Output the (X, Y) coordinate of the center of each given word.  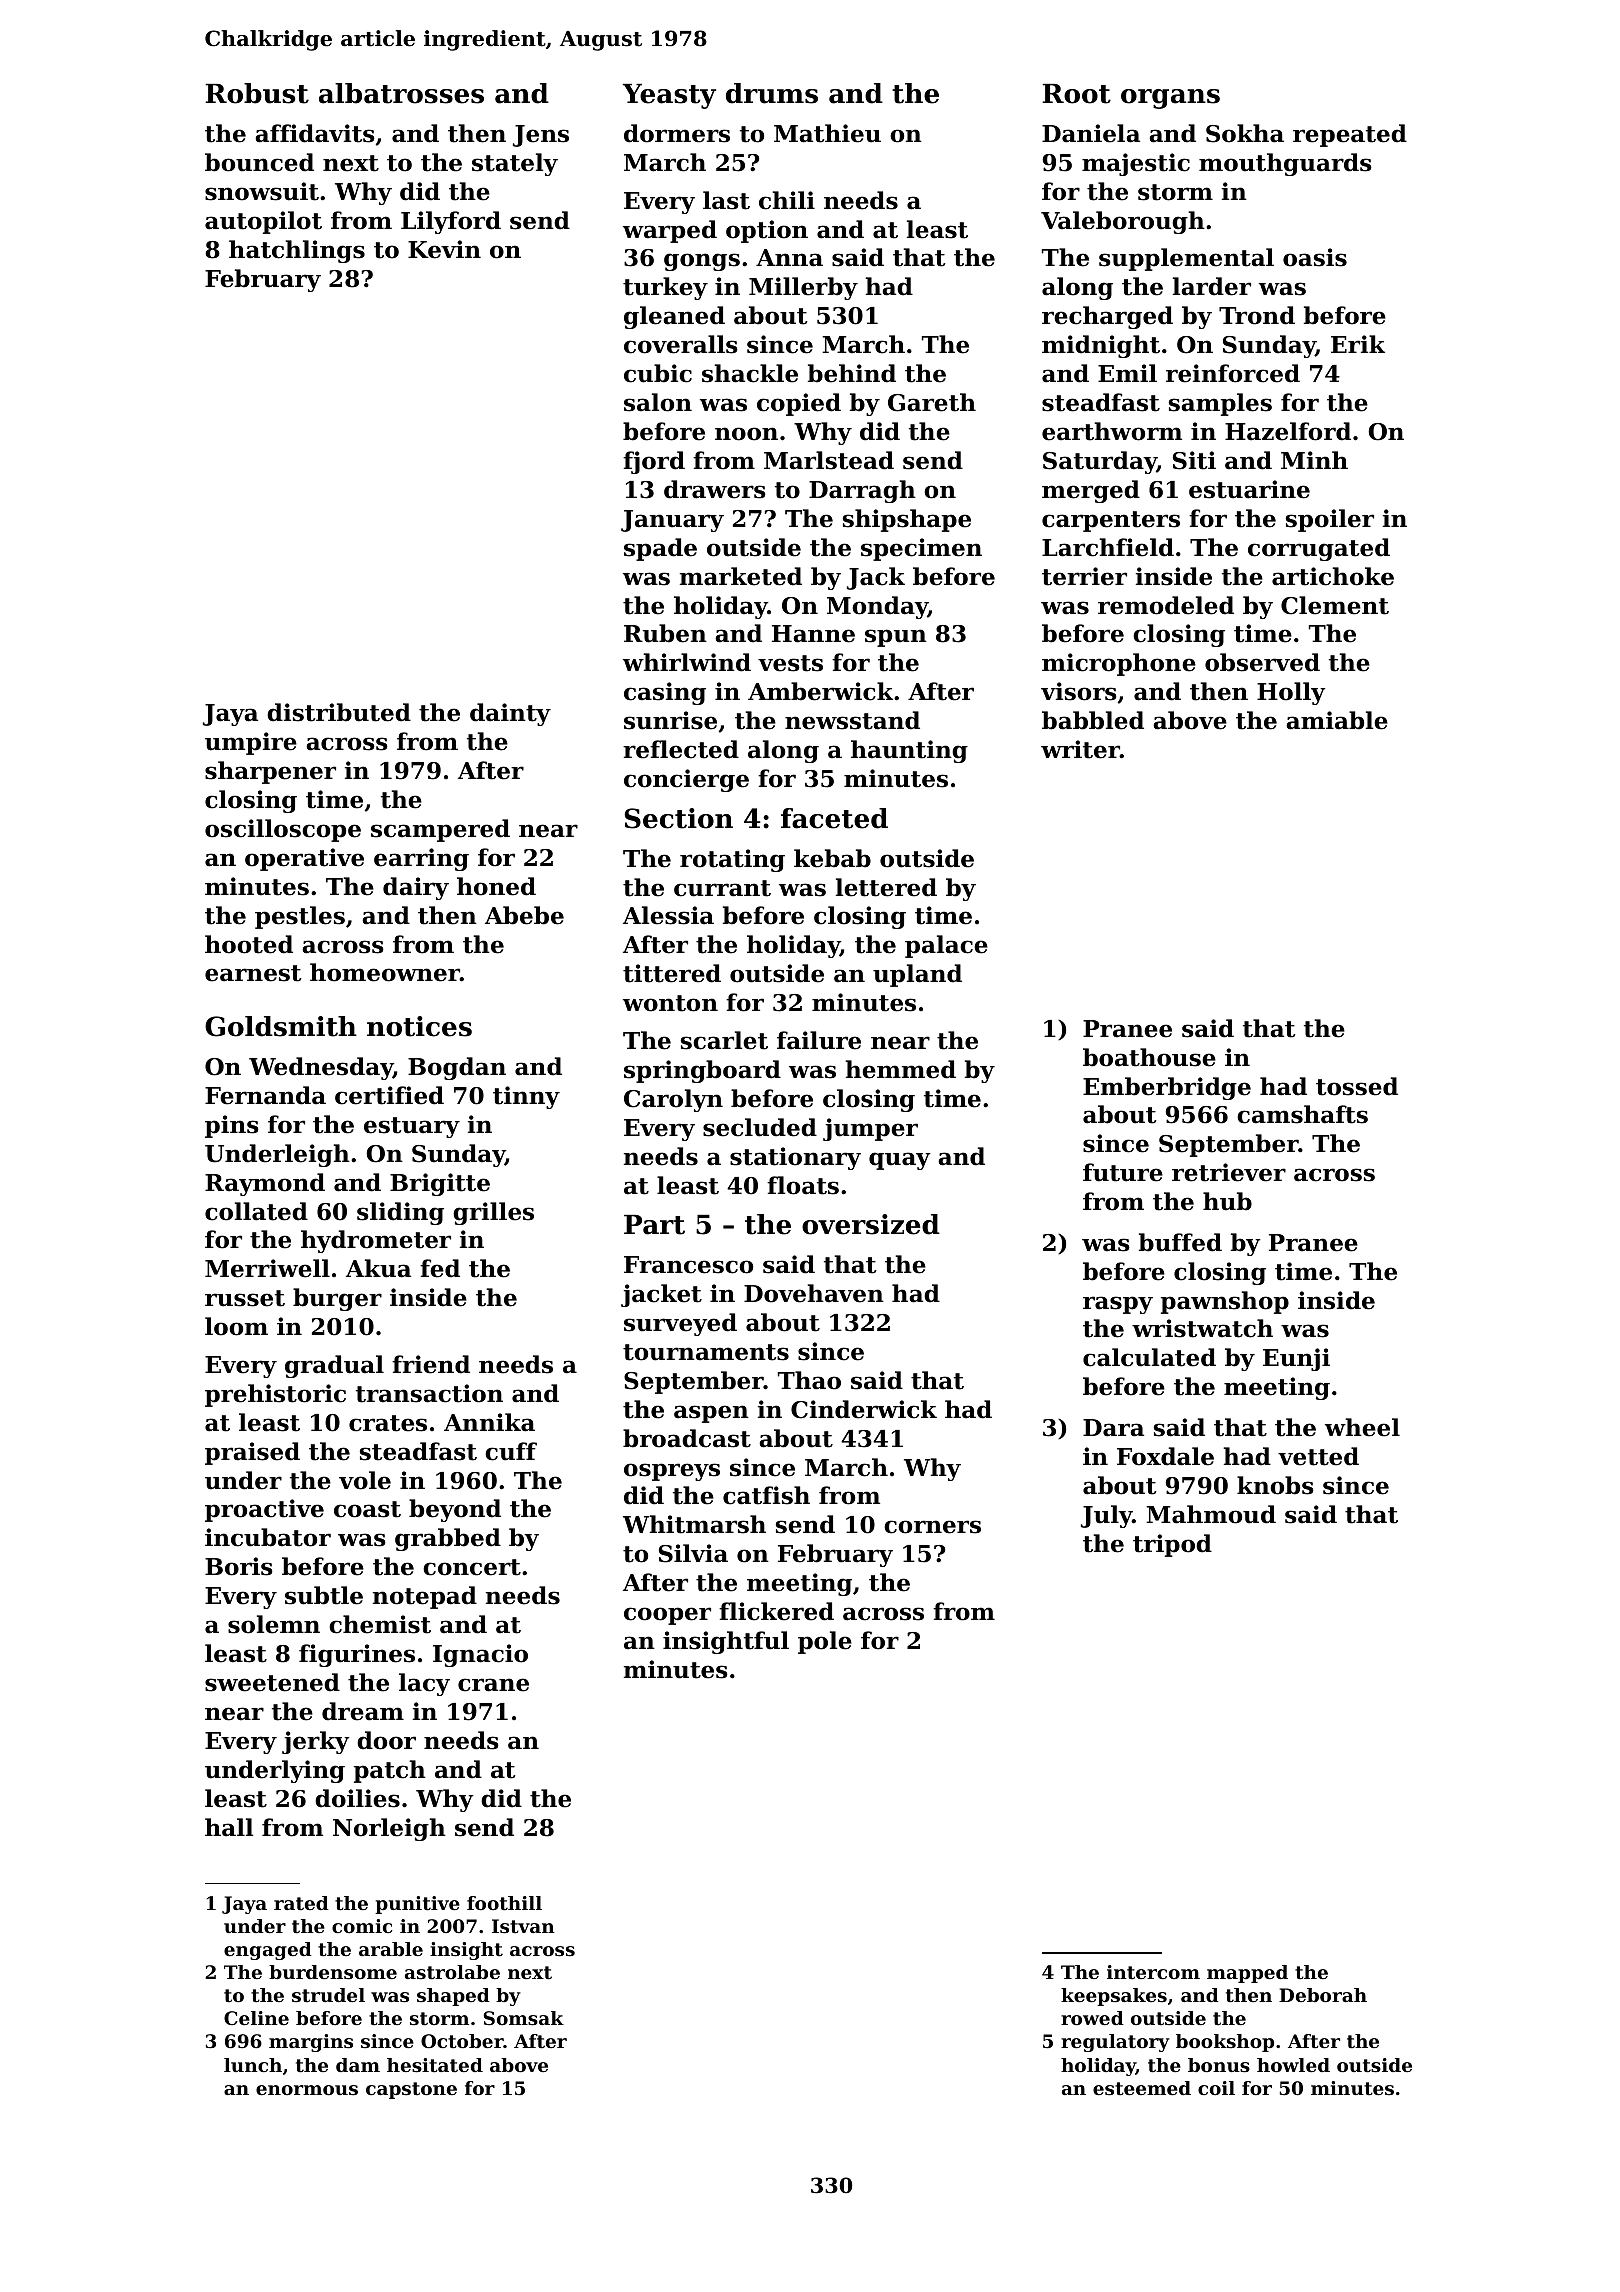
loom (236, 1326)
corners (932, 1527)
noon (746, 434)
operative (304, 859)
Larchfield (1108, 547)
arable (391, 1949)
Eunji (1296, 1359)
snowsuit (262, 191)
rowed (1092, 2018)
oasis (1315, 257)
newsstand (852, 720)
